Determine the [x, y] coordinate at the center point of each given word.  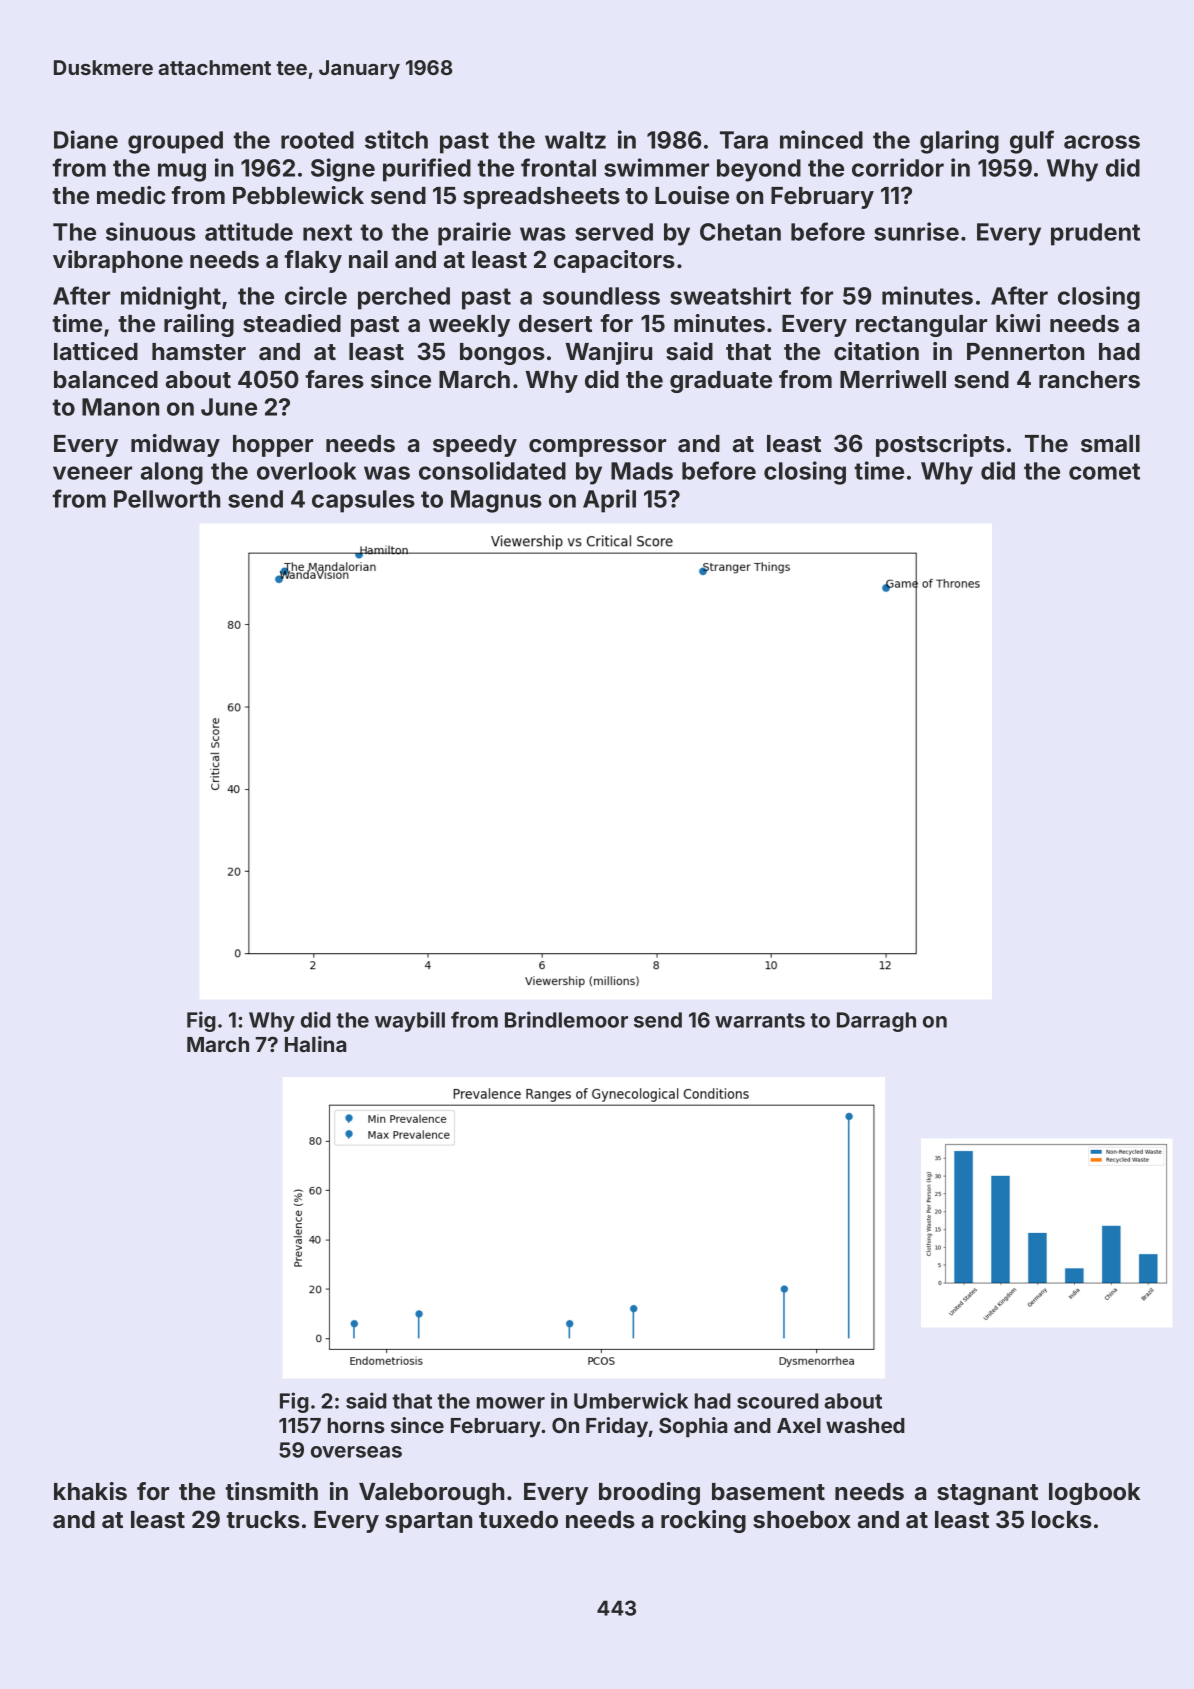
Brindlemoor [566, 1019]
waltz [575, 140]
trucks [263, 1519]
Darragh [876, 1022]
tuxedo [518, 1519]
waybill [410, 1021]
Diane [86, 139]
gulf [1032, 142]
